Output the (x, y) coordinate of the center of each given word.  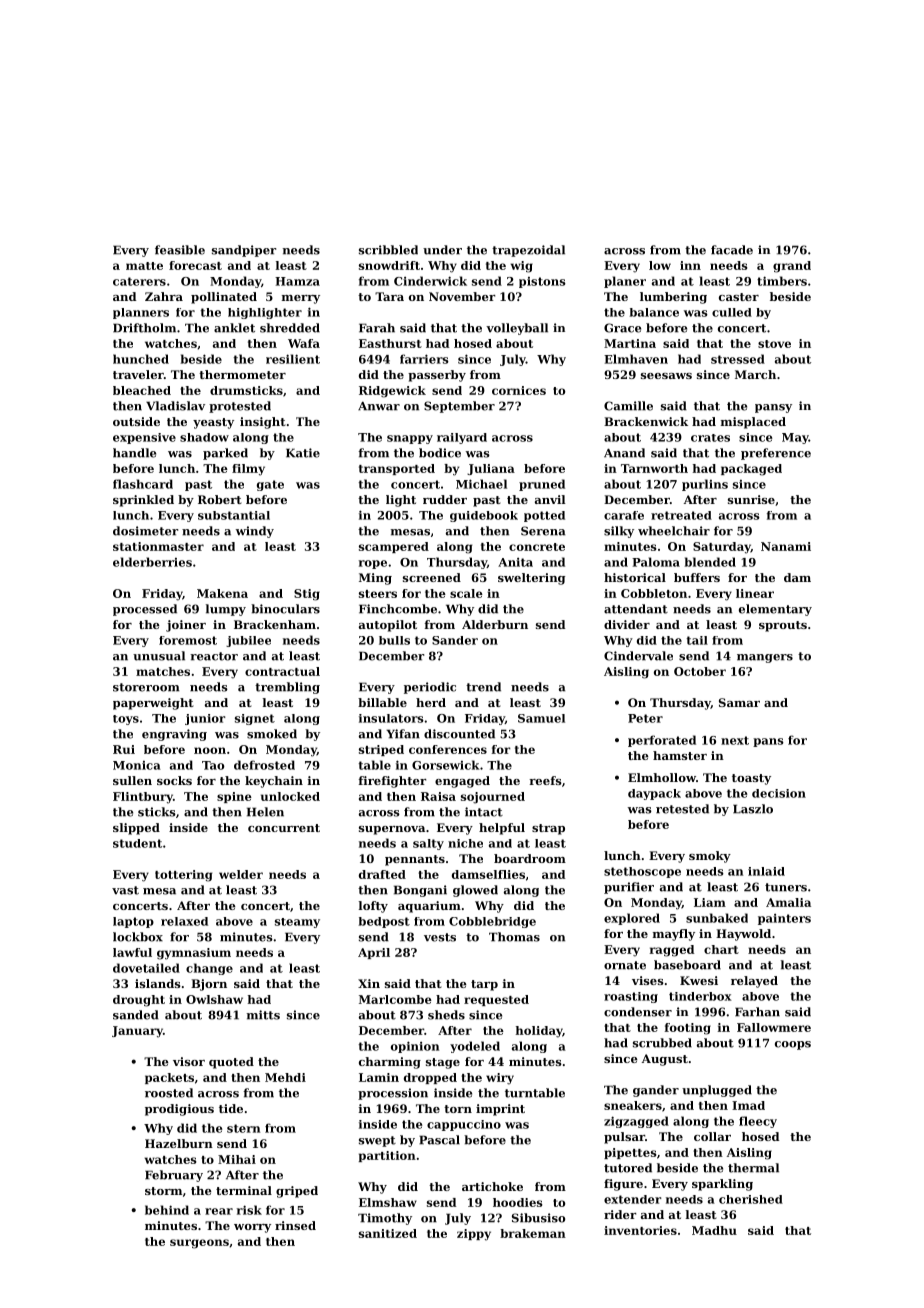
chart (721, 949)
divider (627, 624)
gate (270, 485)
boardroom (530, 858)
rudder (445, 499)
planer (625, 282)
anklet (234, 328)
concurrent (284, 828)
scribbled (388, 250)
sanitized (388, 1233)
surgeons (199, 1244)
